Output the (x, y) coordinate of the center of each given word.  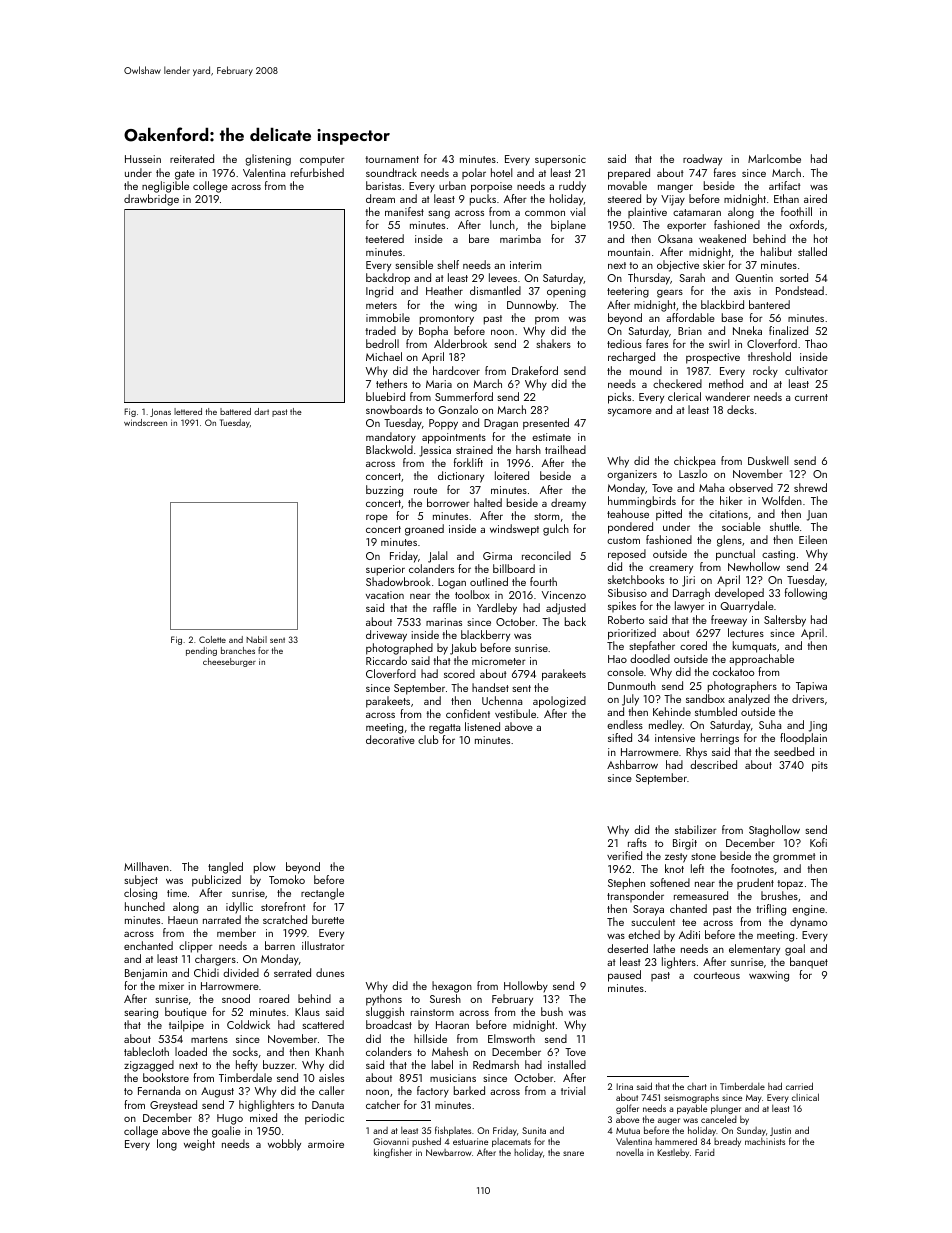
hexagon (452, 987)
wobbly (284, 1145)
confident (468, 713)
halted (488, 502)
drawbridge (151, 200)
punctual (735, 555)
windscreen (145, 422)
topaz (790, 885)
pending (201, 651)
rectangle (322, 894)
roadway (702, 160)
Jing (818, 726)
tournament (392, 159)
